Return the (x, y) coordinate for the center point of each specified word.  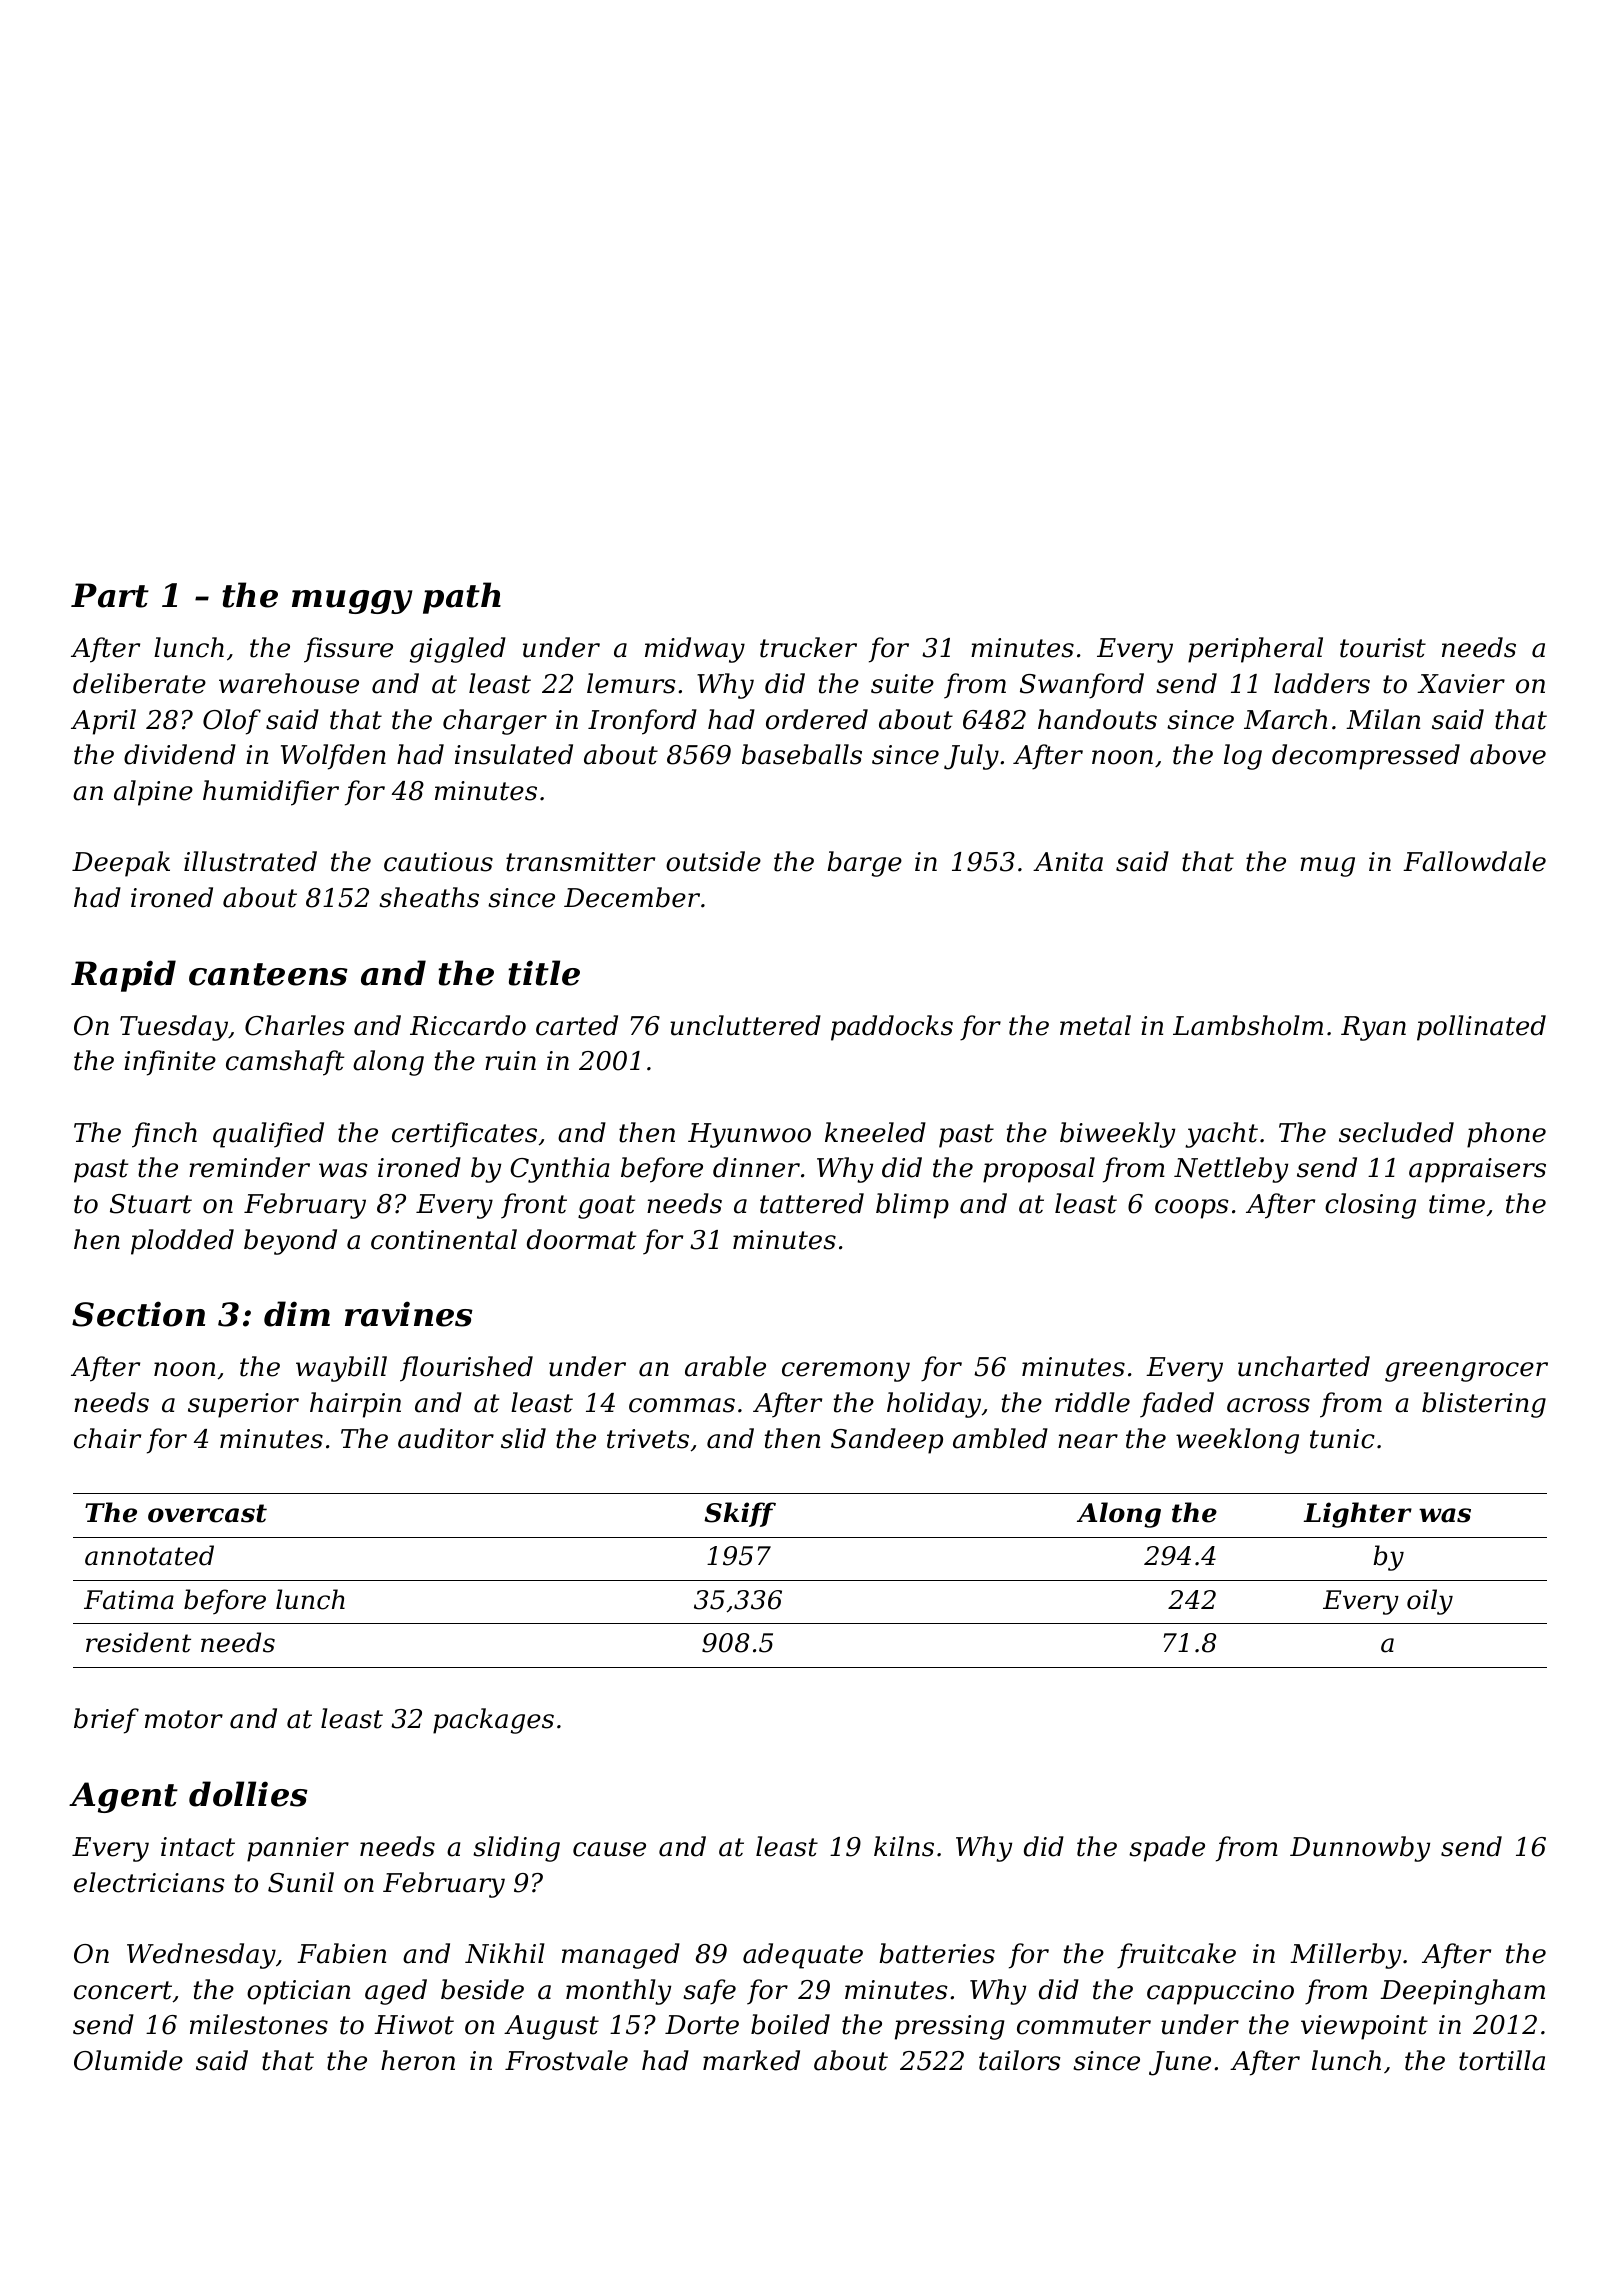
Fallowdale (1474, 861)
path (462, 598)
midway (695, 650)
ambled (1000, 1438)
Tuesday (174, 1028)
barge (864, 864)
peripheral (1255, 650)
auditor (446, 1438)
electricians (149, 1882)
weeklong (1237, 1441)
